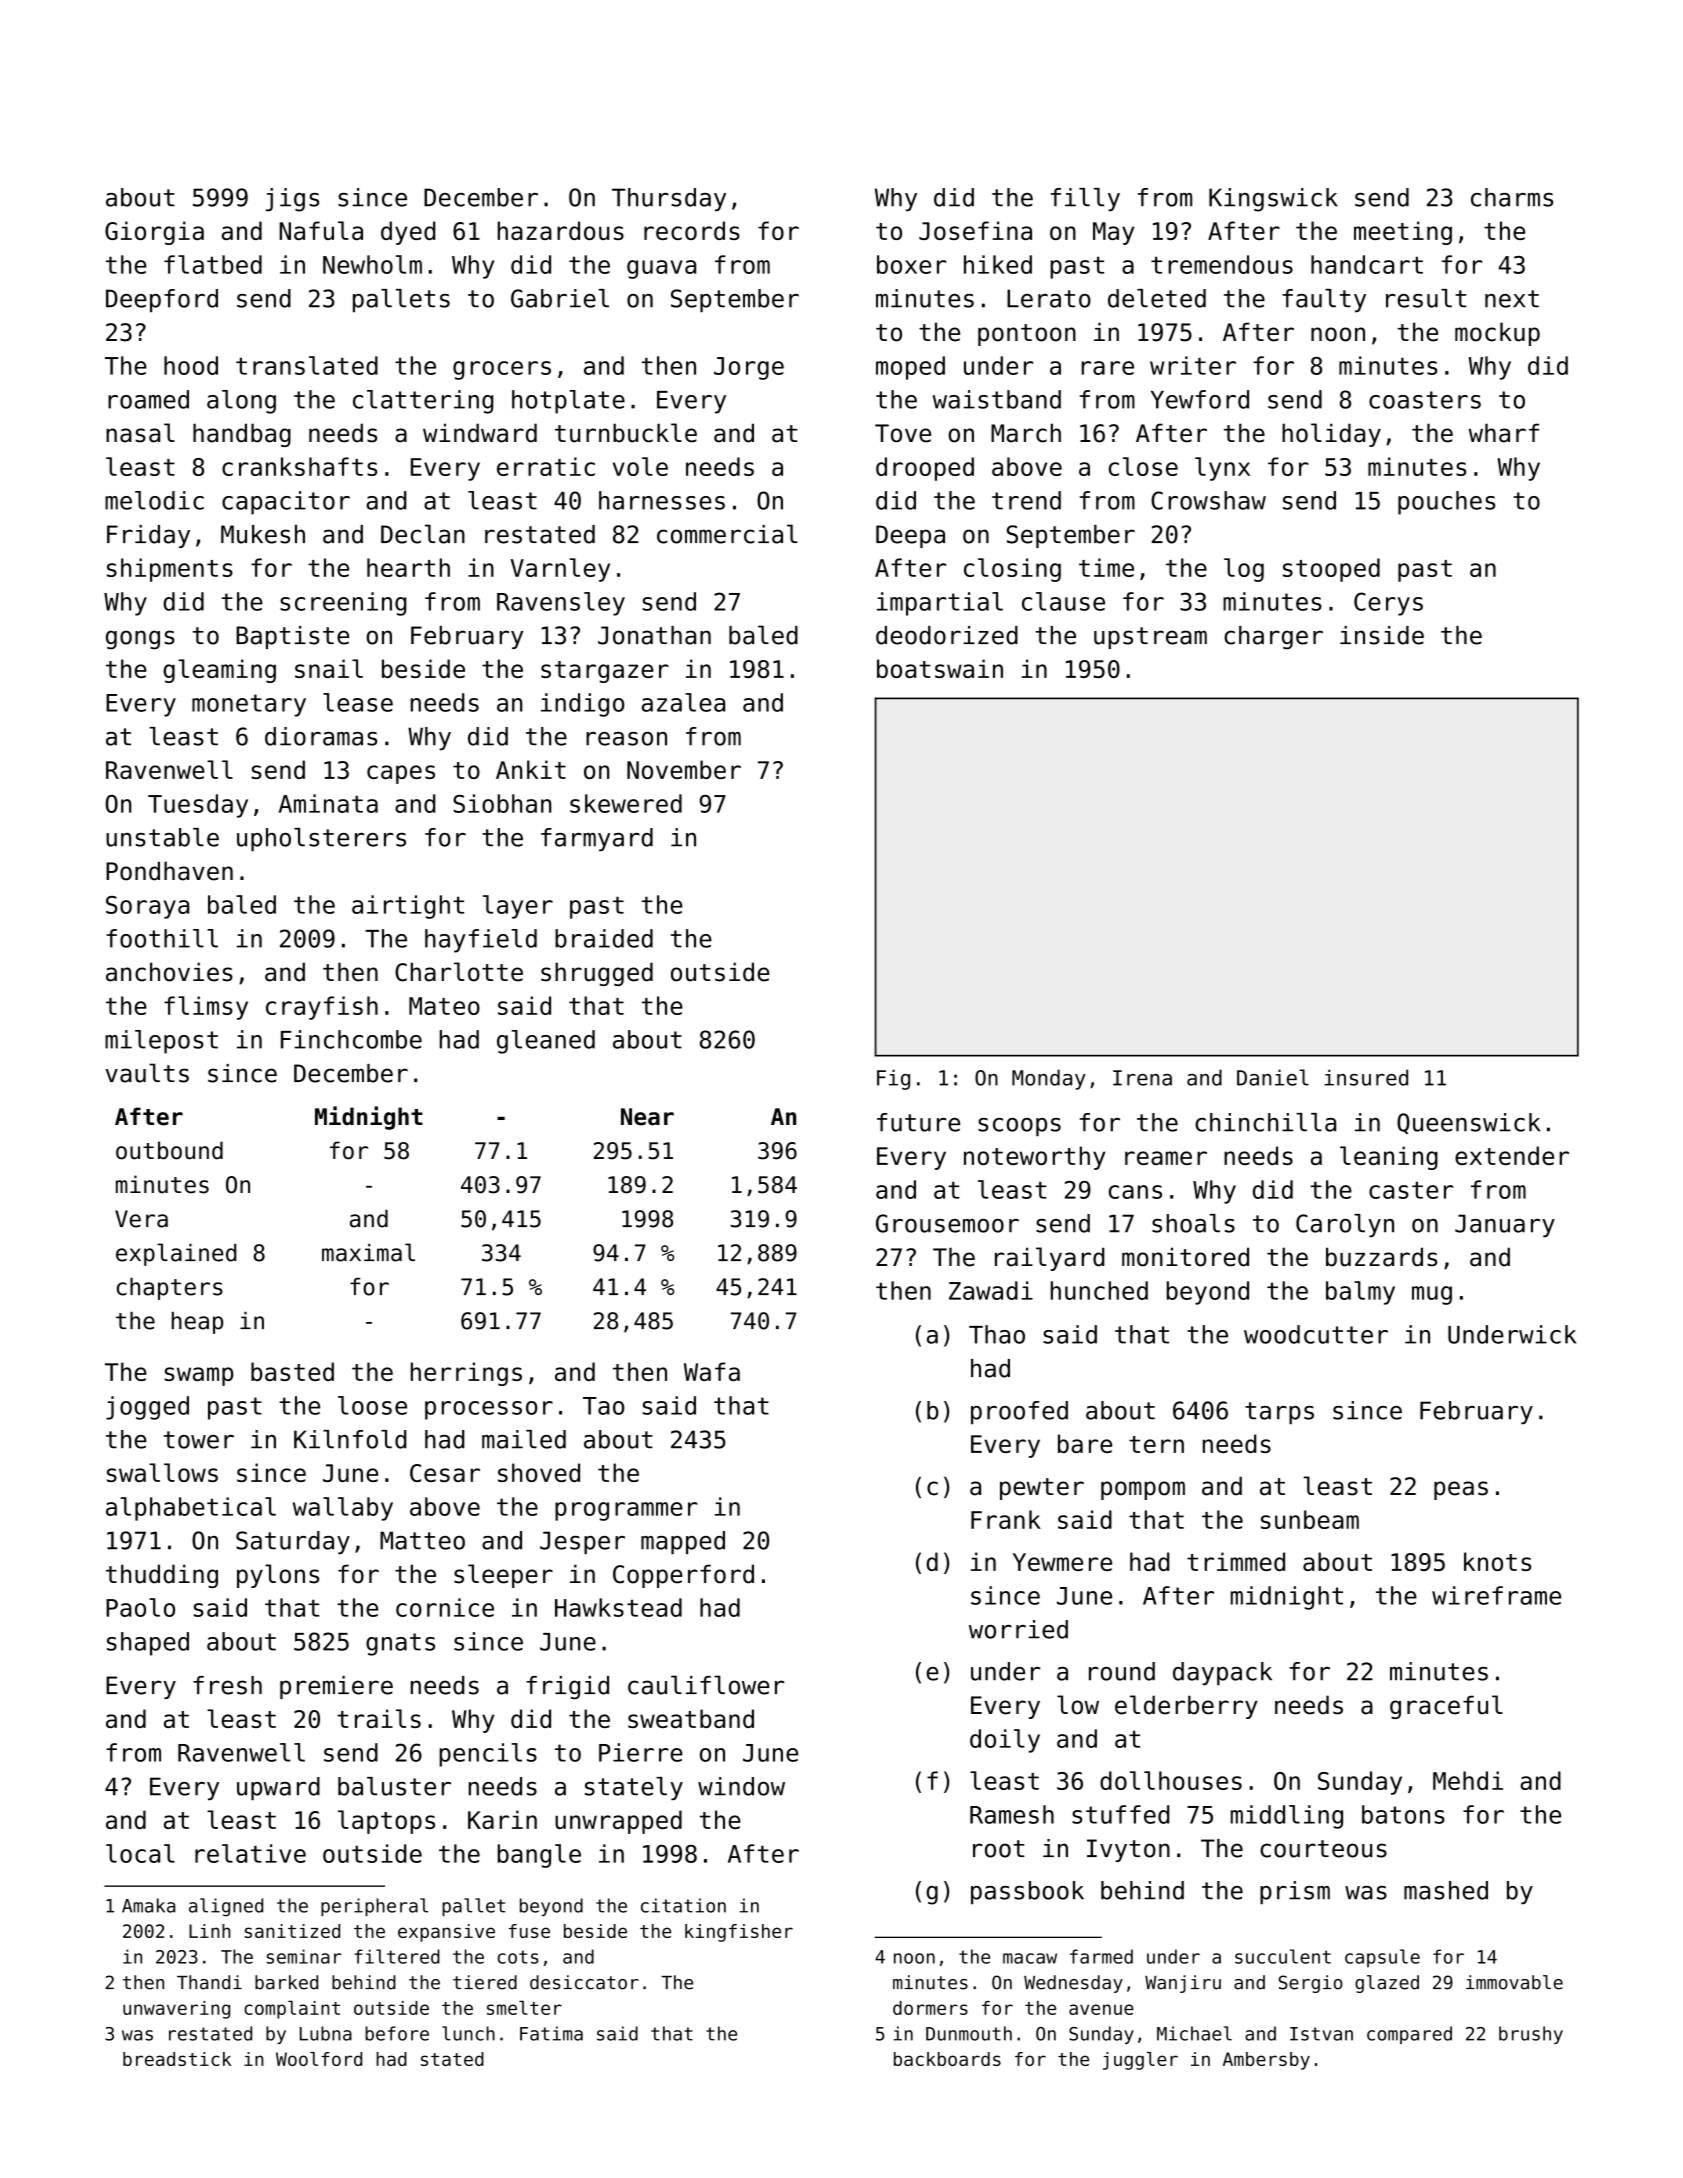 The height and width of the document is (2178, 1683). Describe the element at coordinates (561, 230) in the document. I see `hazardous` at that location.
